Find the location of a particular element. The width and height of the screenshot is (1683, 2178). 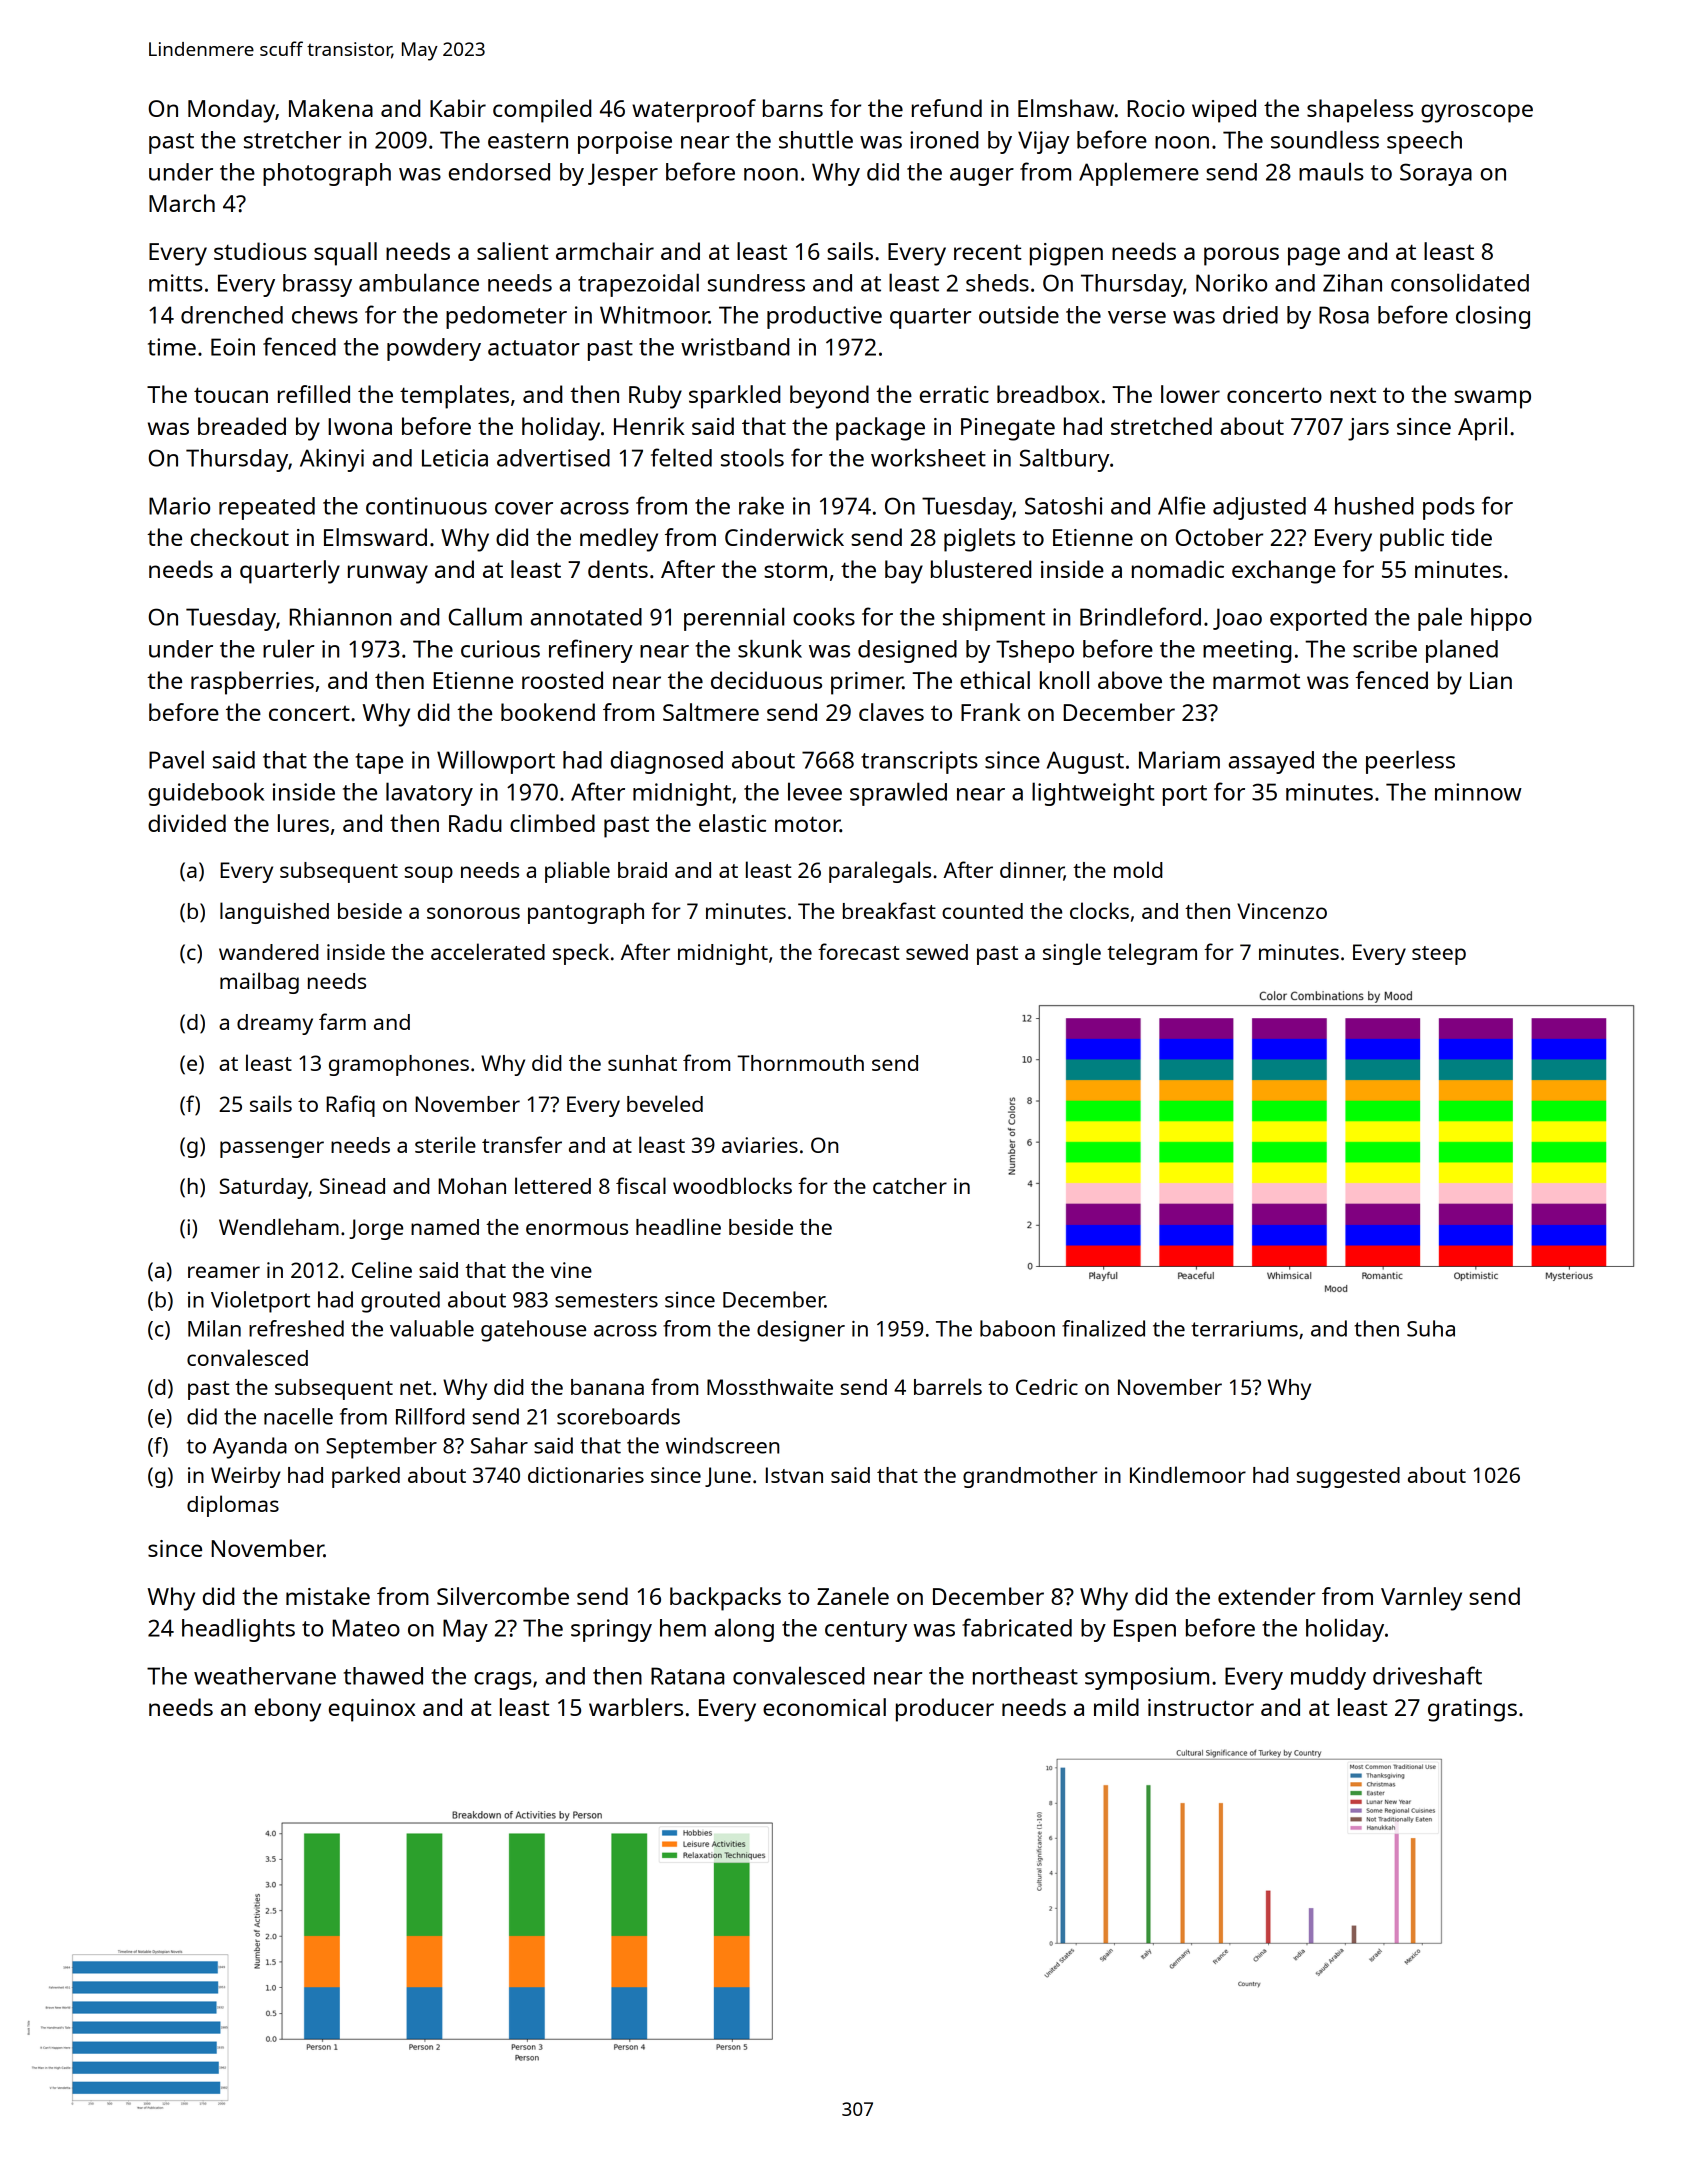

steep is located at coordinates (1439, 955).
